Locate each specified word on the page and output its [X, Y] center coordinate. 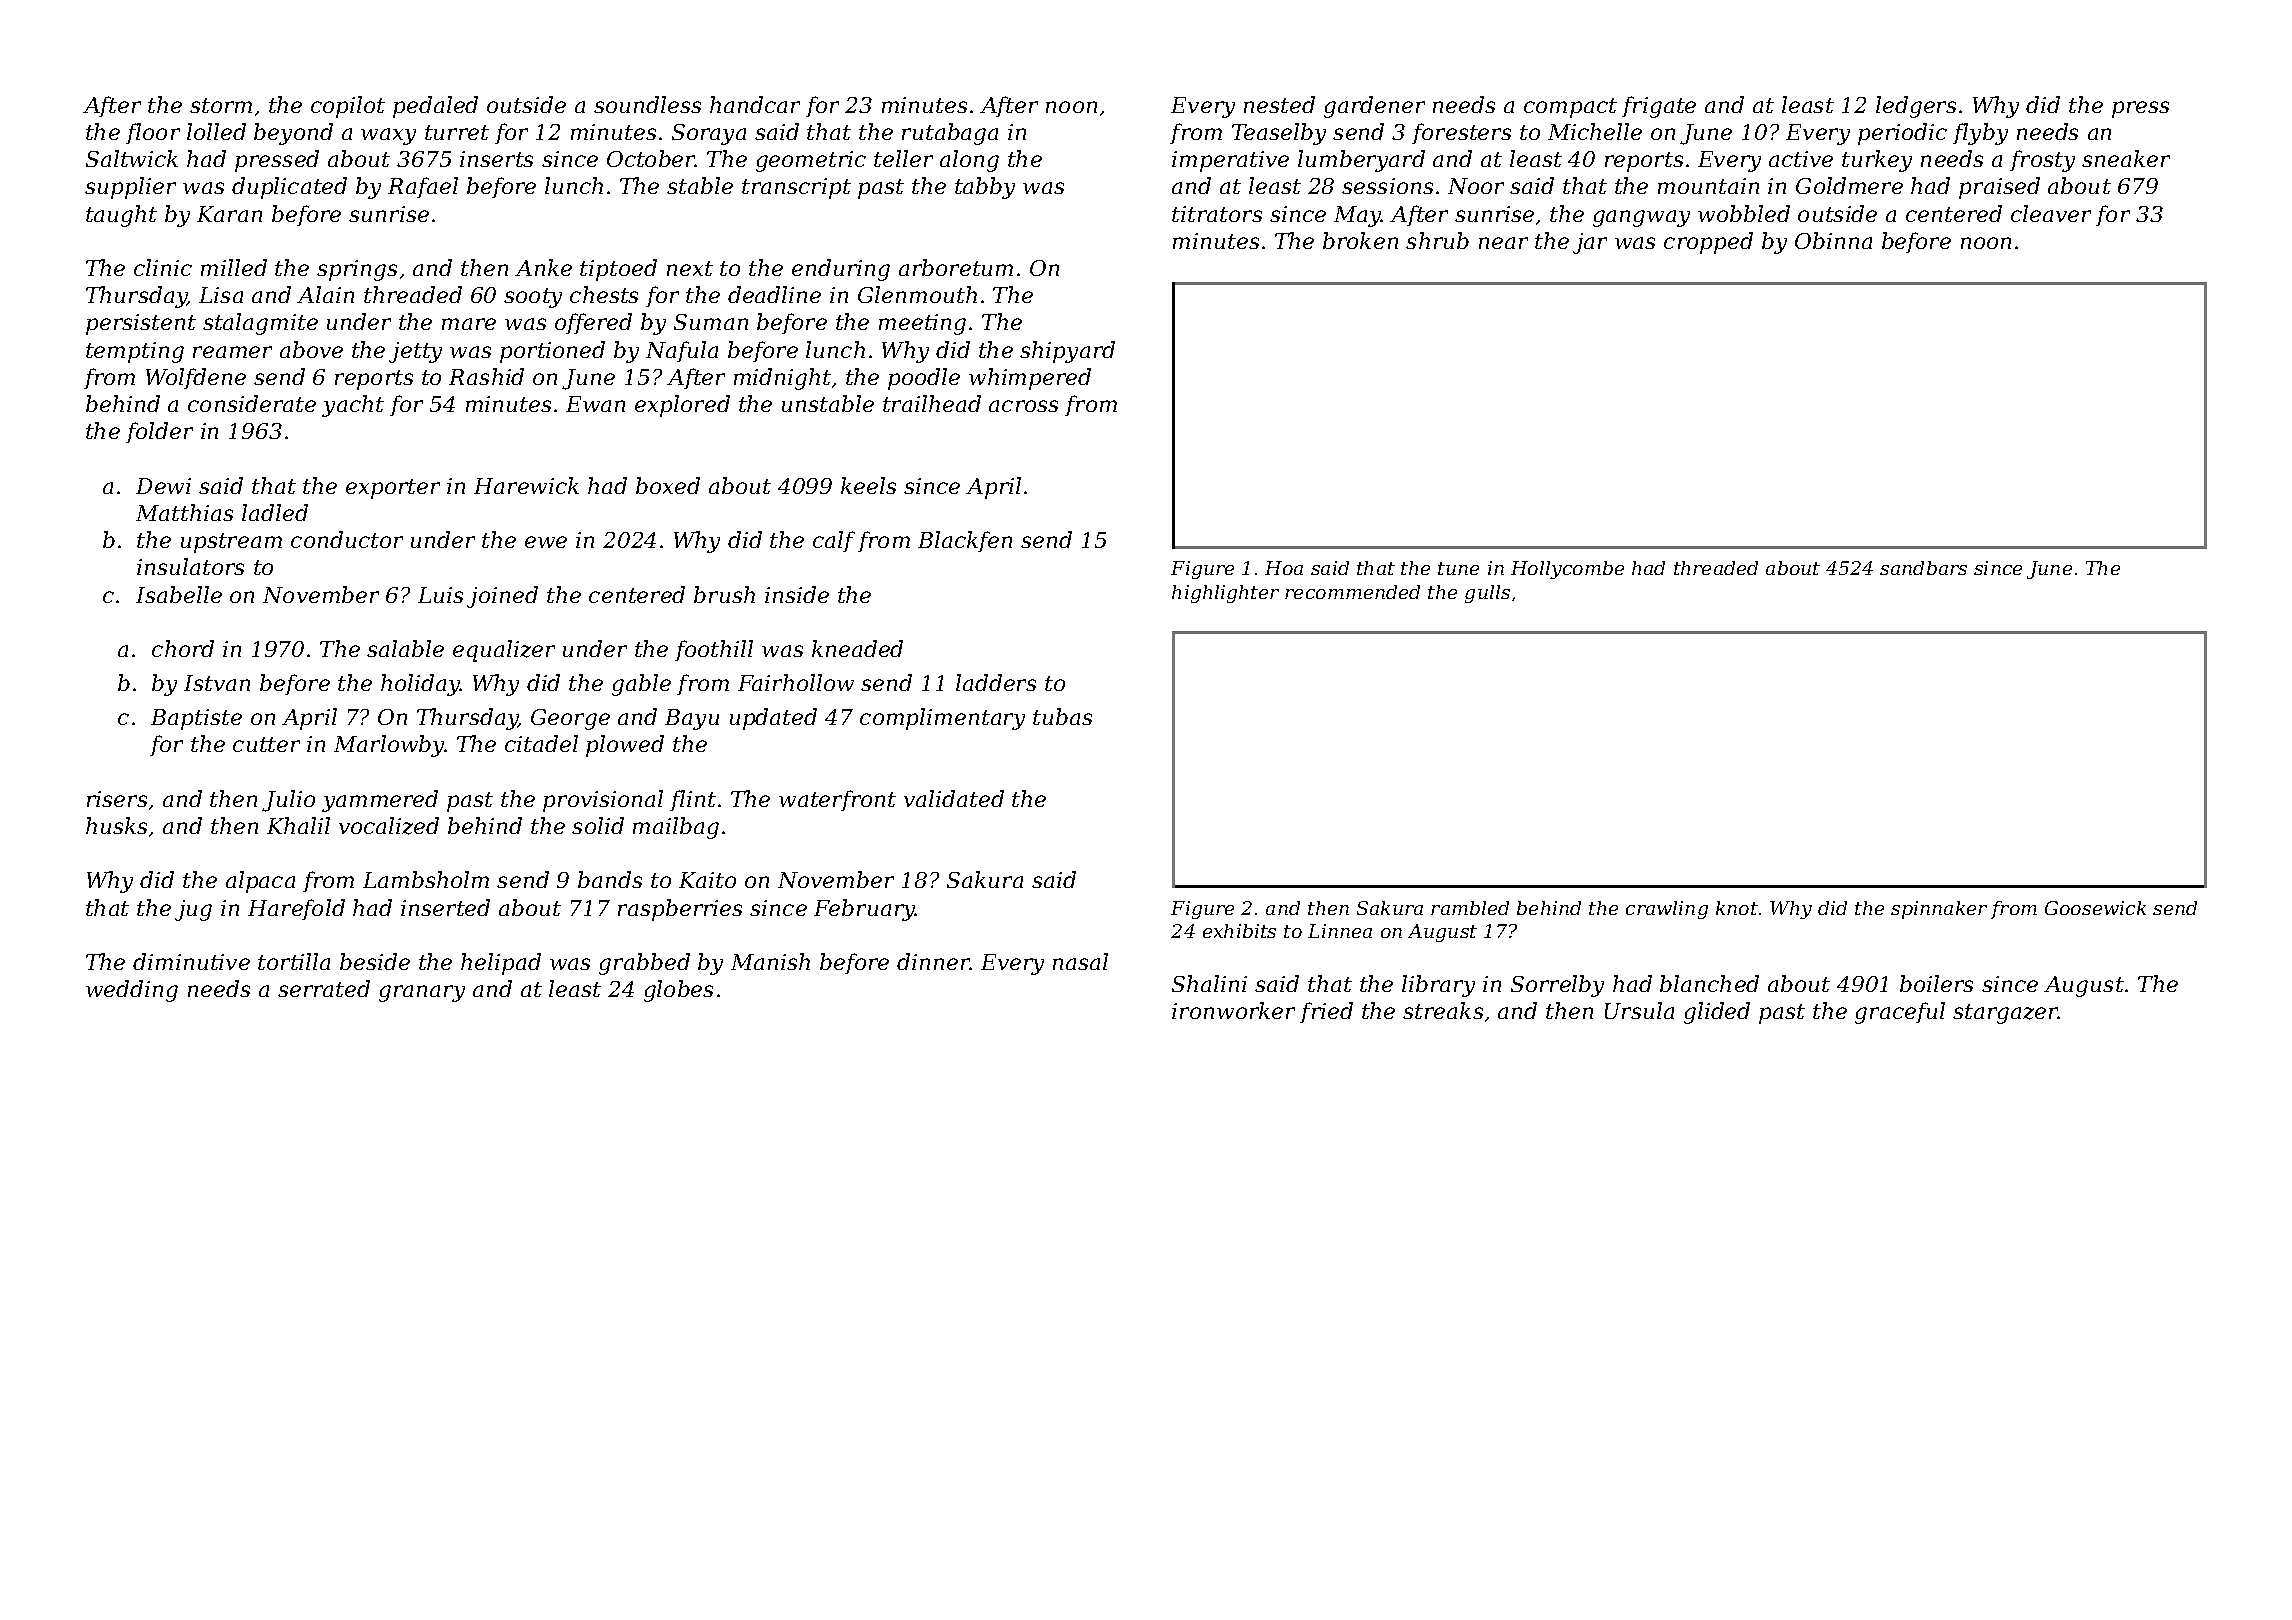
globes [678, 991]
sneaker [2126, 158]
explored [682, 406]
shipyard [1067, 352]
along [969, 161]
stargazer [2006, 1014]
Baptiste [196, 719]
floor [153, 133]
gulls [1487, 594]
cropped [1708, 243]
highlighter [1225, 594]
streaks [1443, 1010]
